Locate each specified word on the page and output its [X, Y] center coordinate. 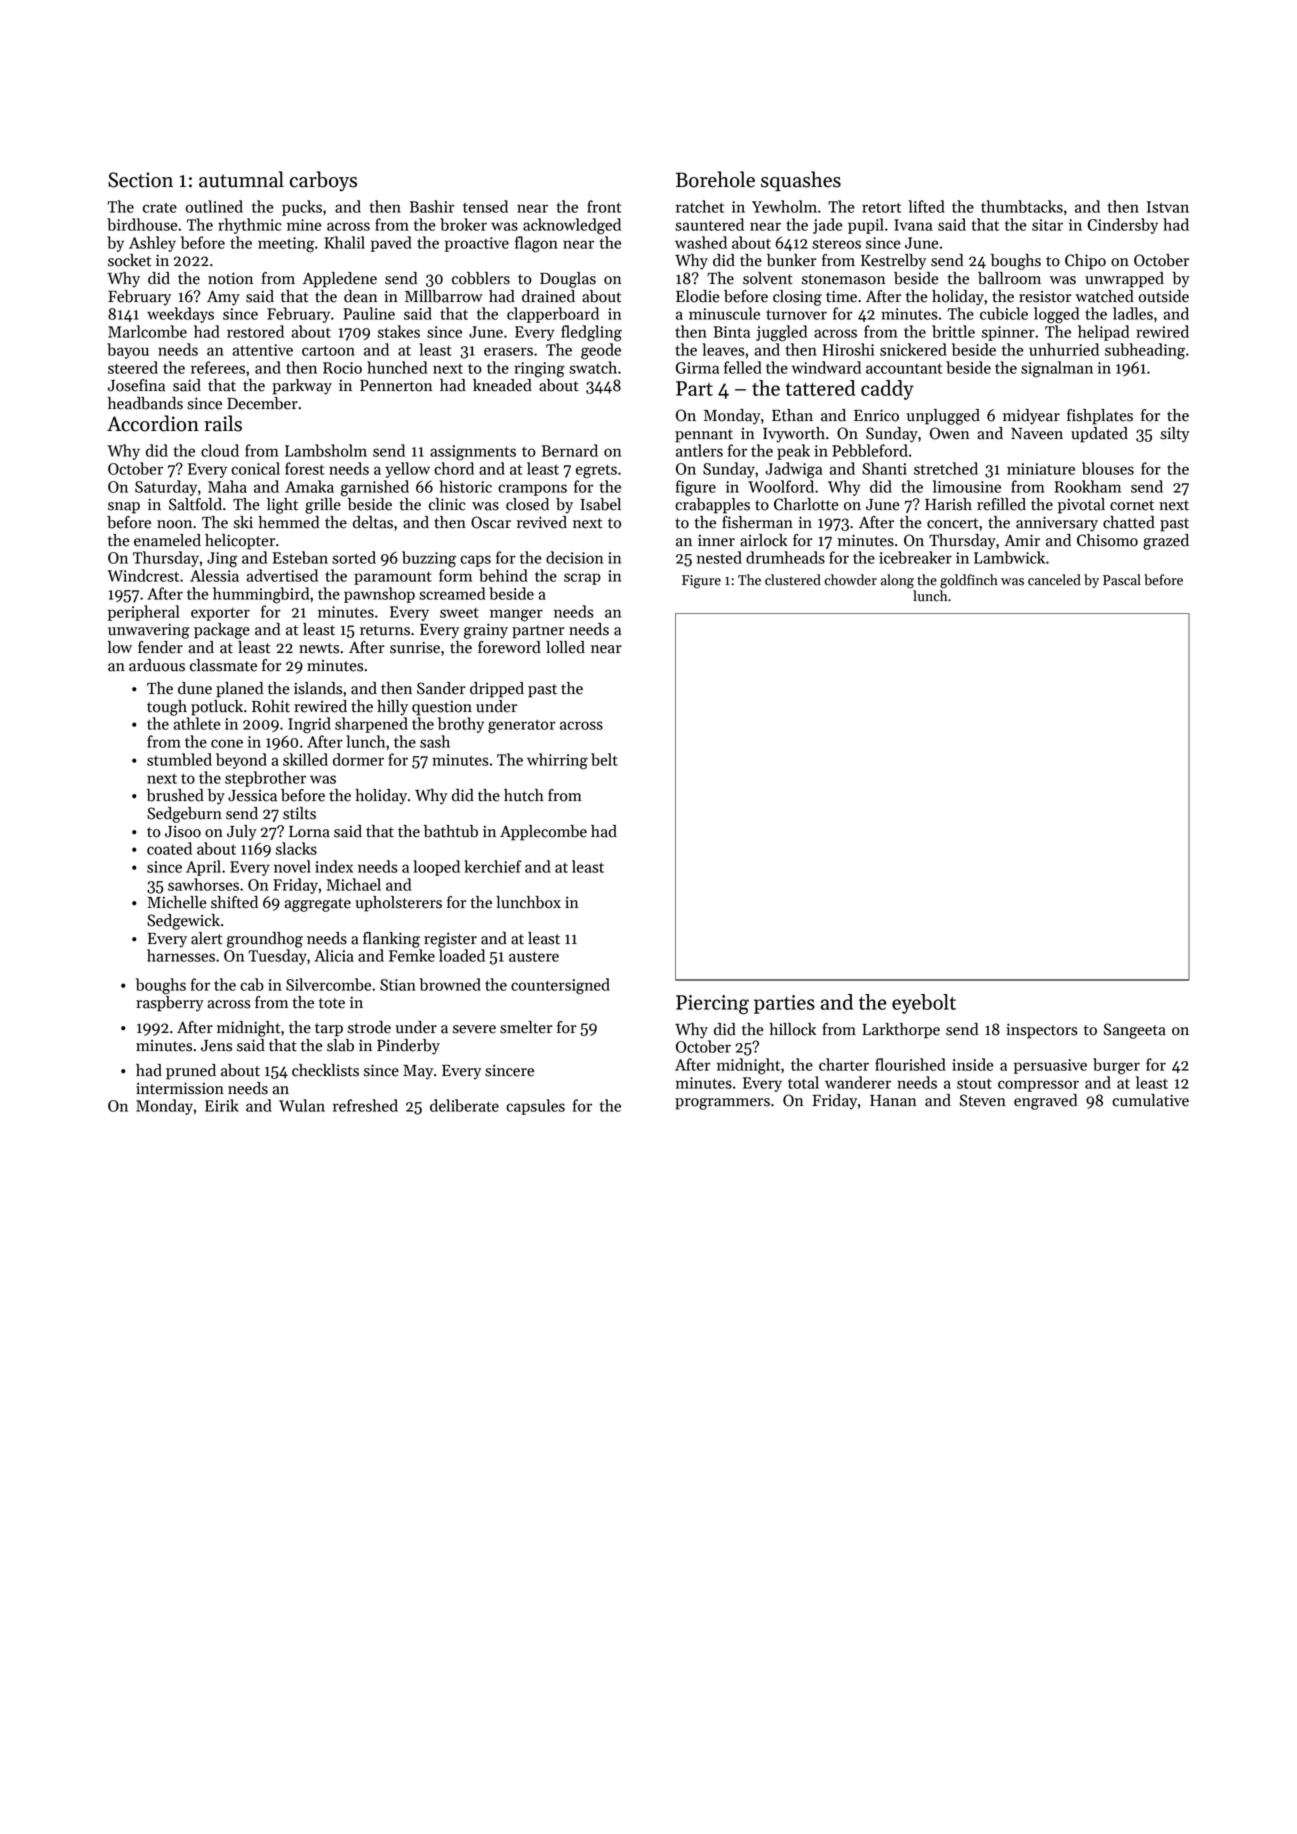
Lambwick [1009, 557]
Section [140, 180]
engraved [1045, 1102]
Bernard [570, 450]
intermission [180, 1088]
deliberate [464, 1105]
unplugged [943, 417]
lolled [565, 647]
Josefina [136, 385]
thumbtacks [1022, 206]
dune [195, 688]
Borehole [715, 179]
